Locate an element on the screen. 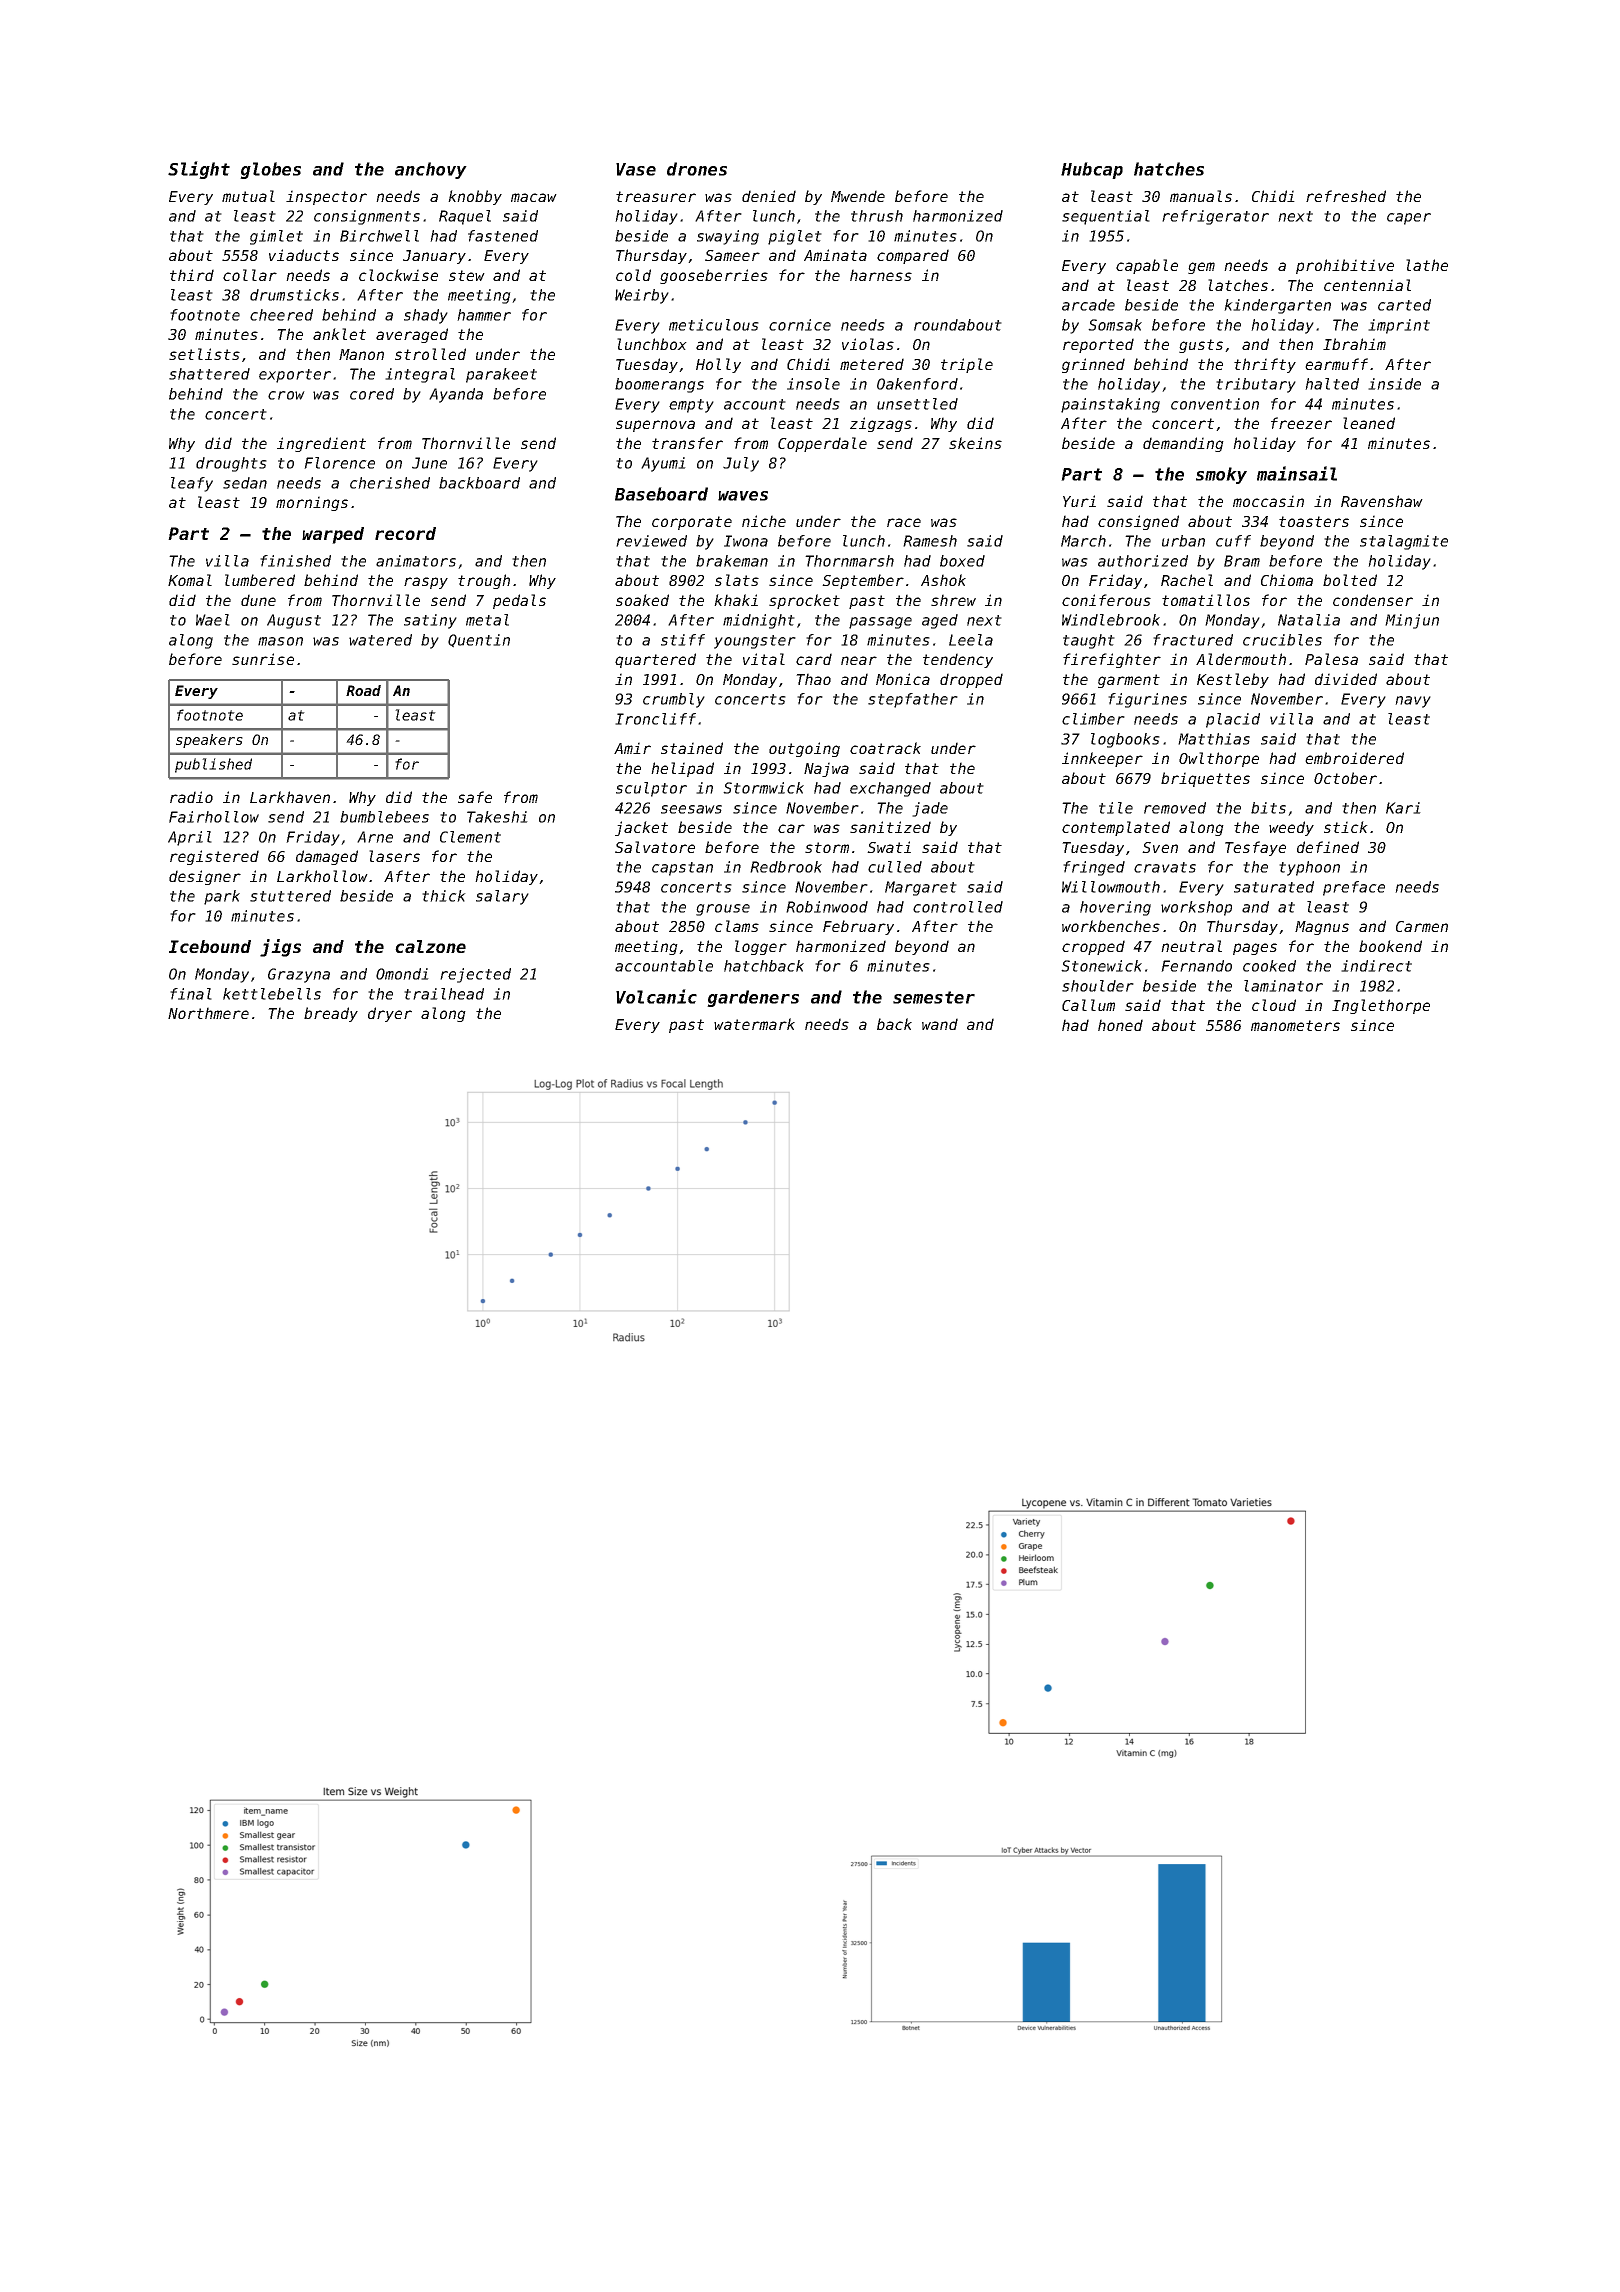  Hubcap is located at coordinates (1092, 170).
